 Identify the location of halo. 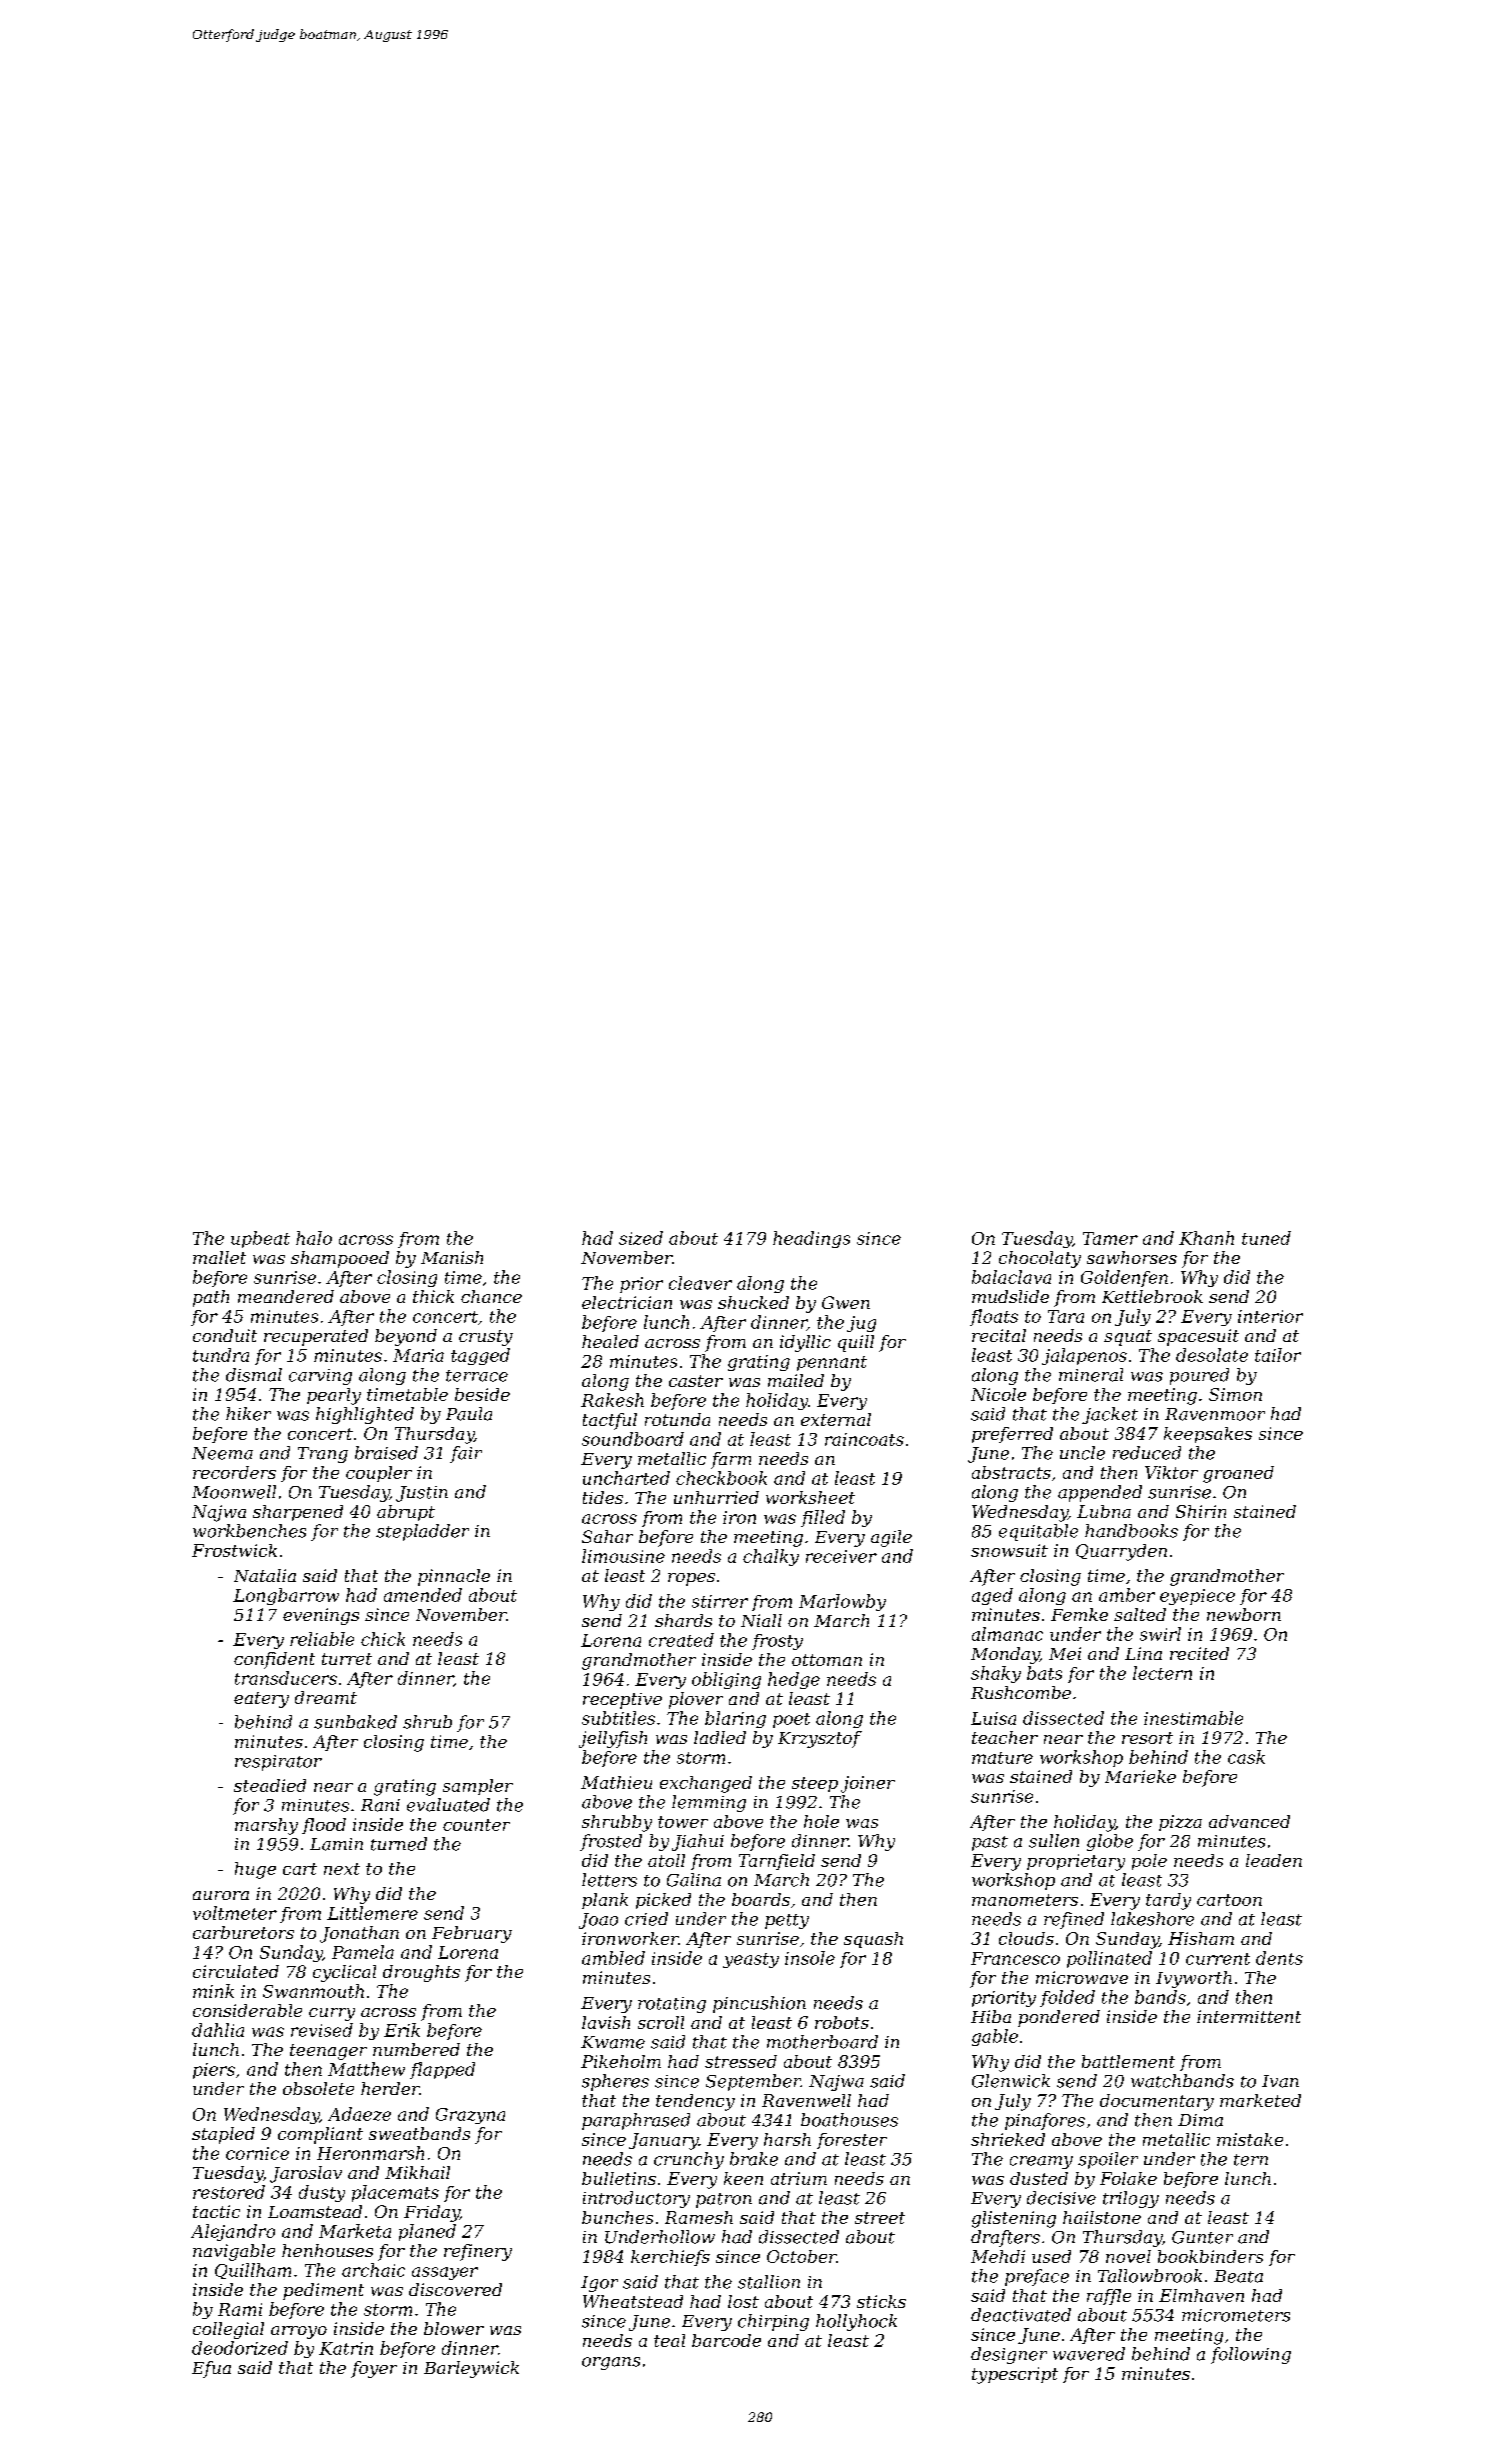
(314, 1238).
